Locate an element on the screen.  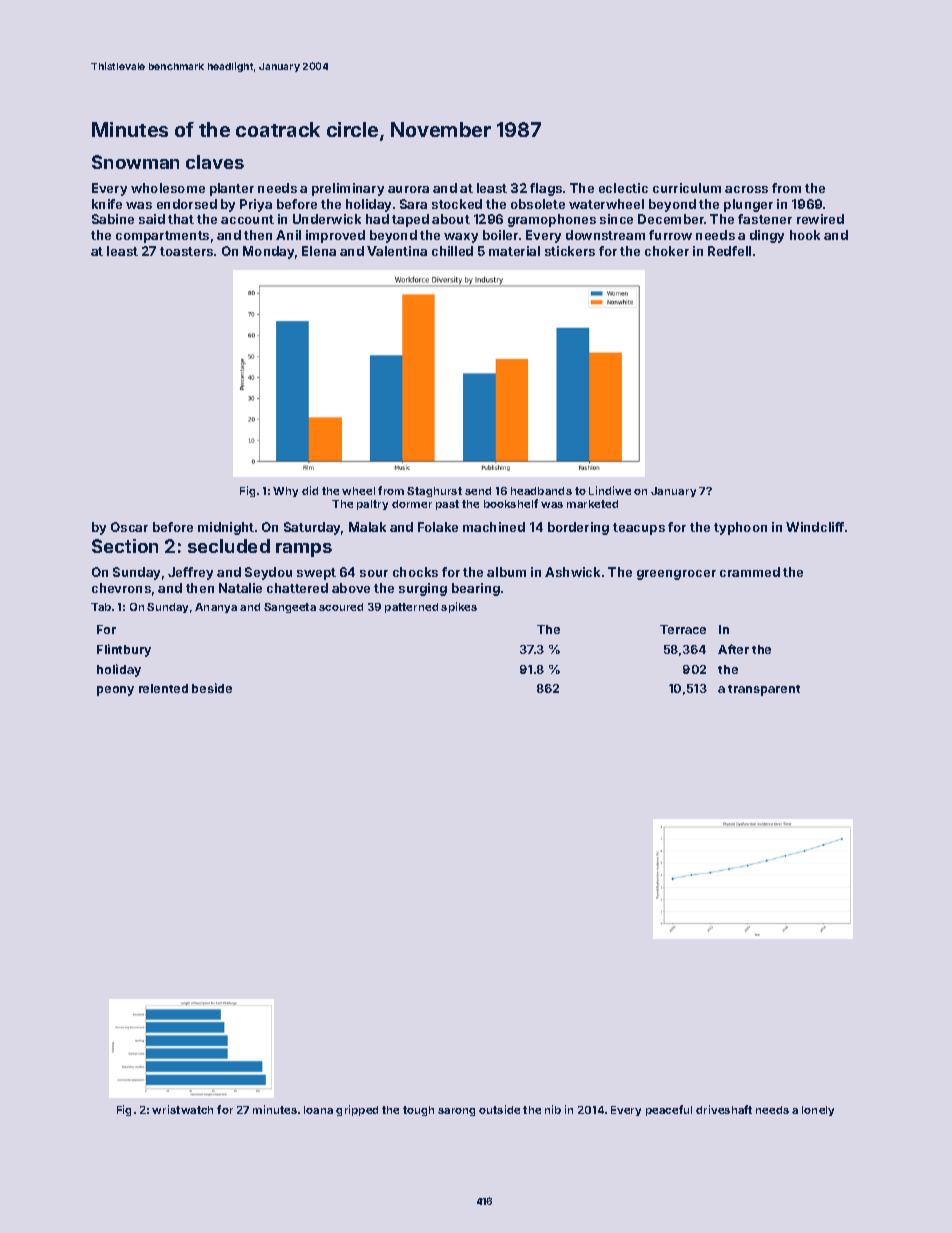
midnight is located at coordinates (226, 528).
